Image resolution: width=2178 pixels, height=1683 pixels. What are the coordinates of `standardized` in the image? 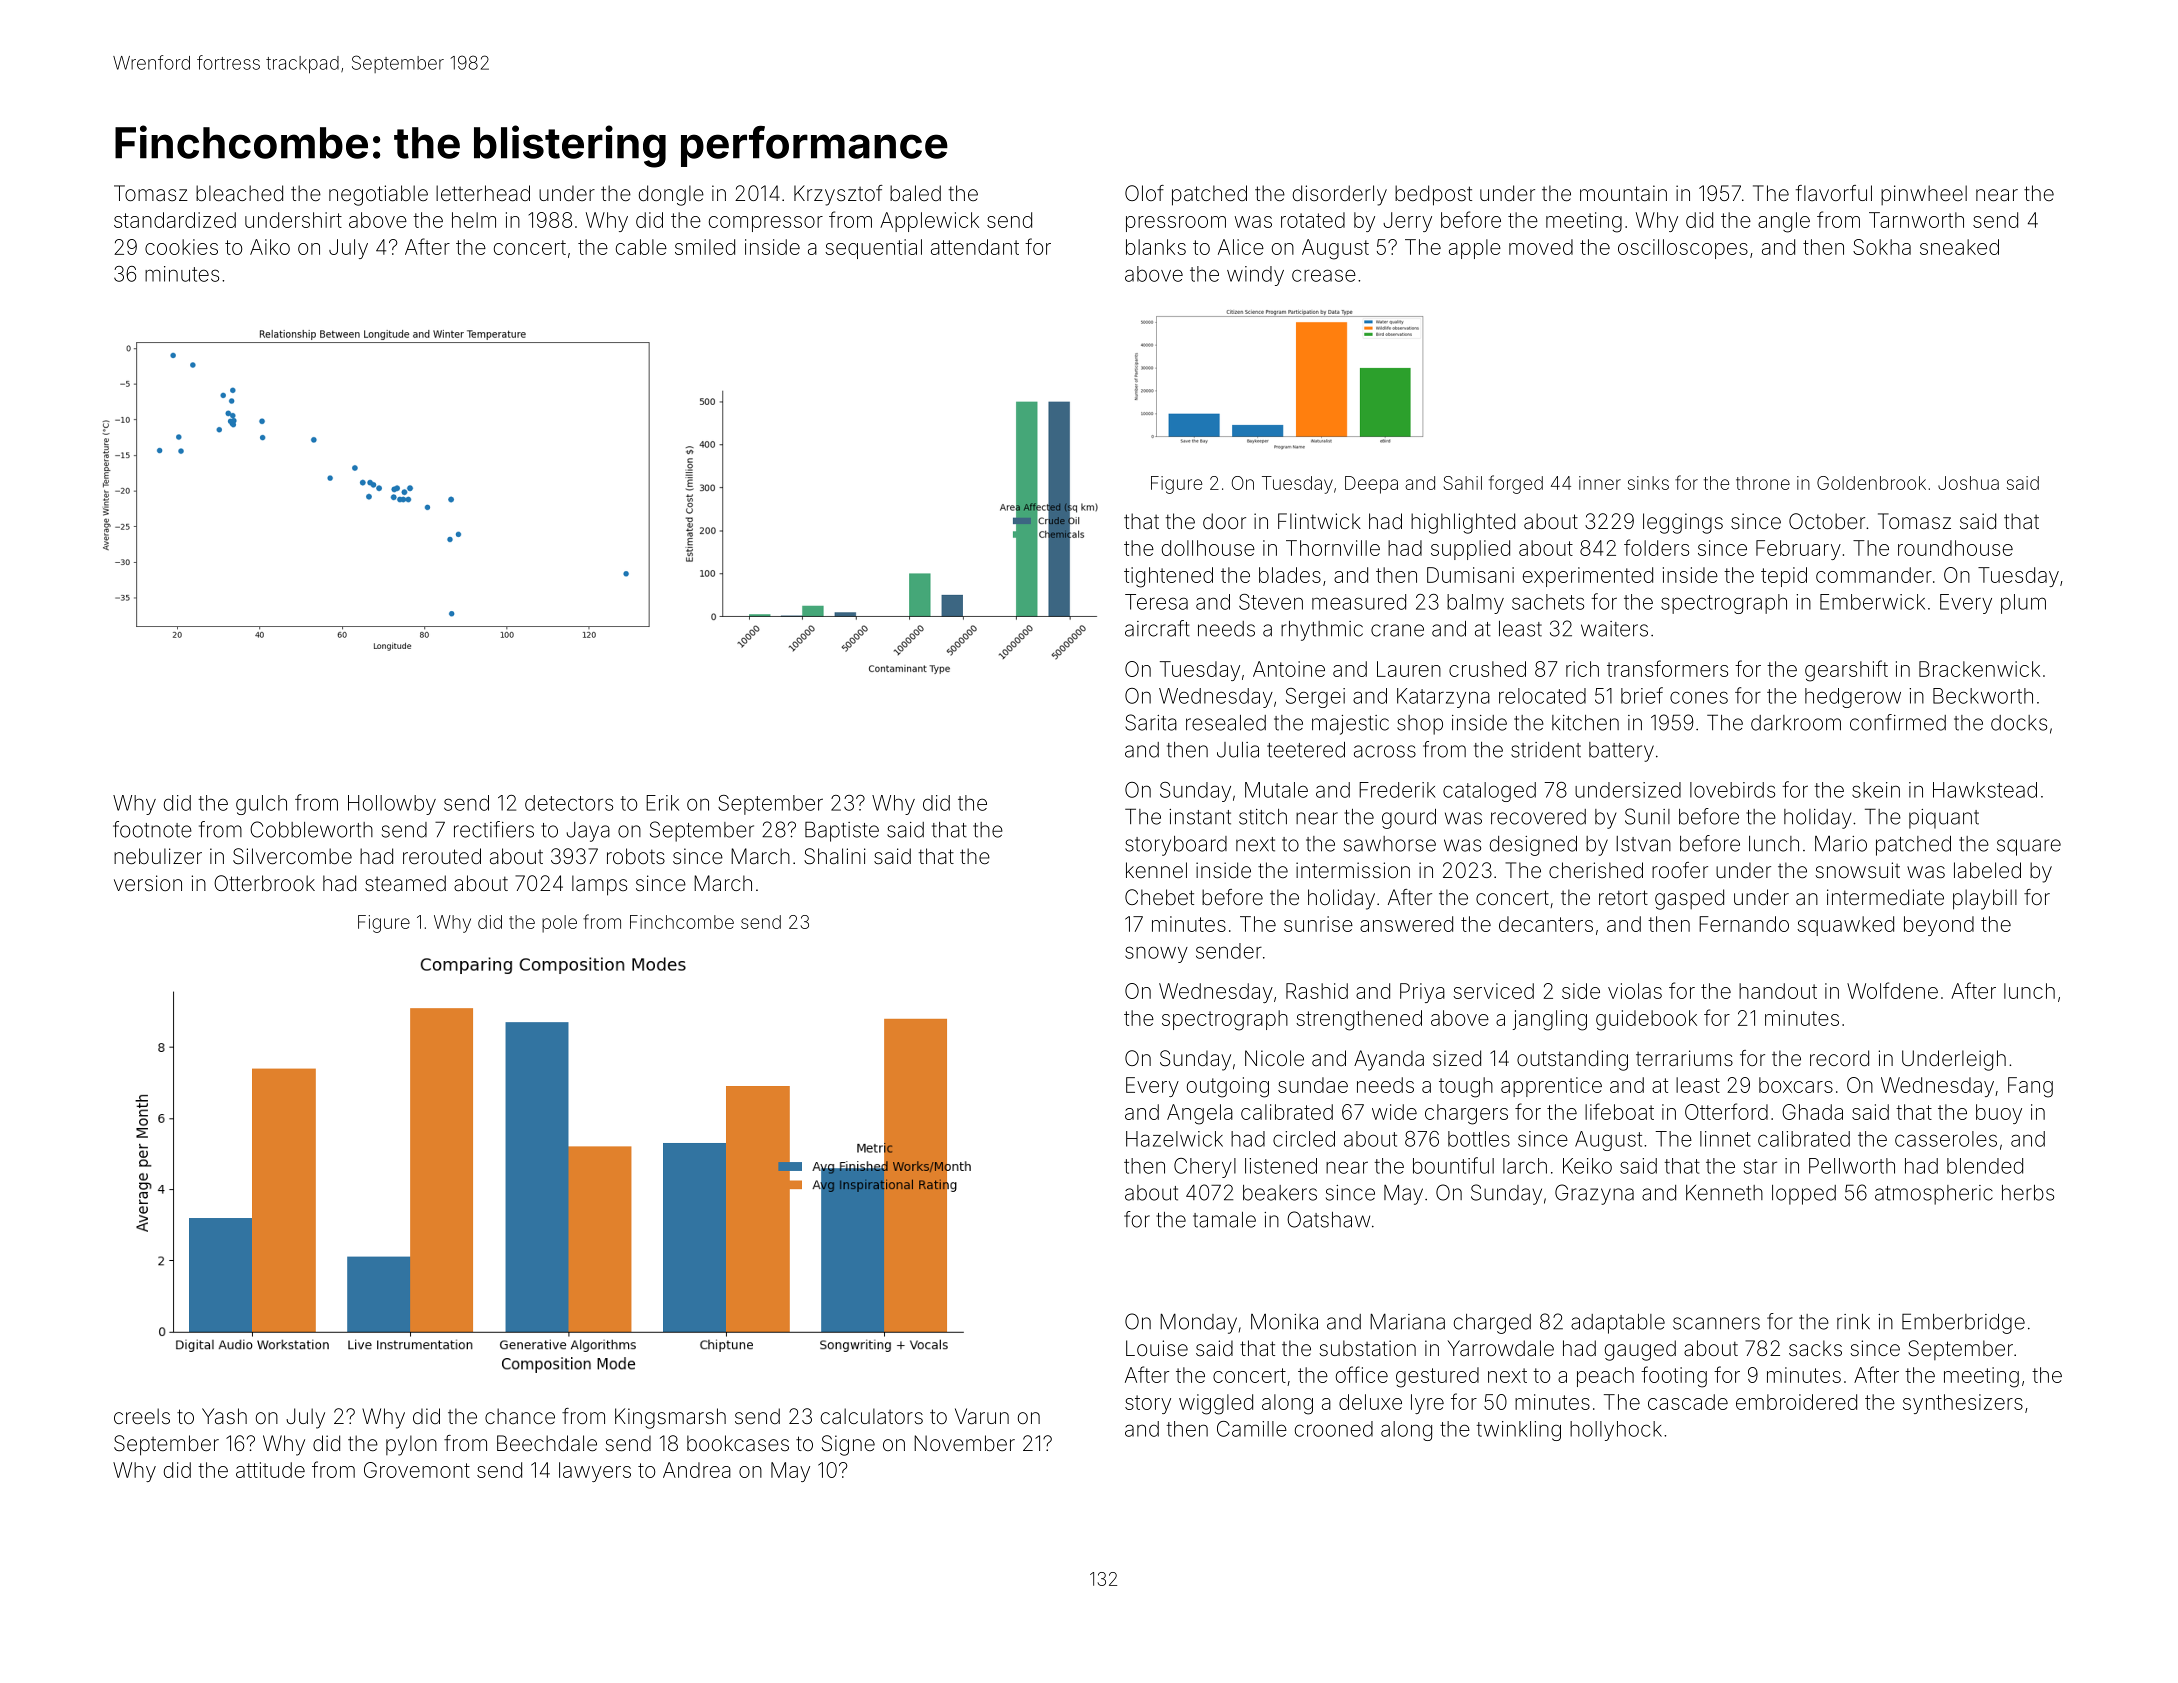 It's located at (175, 220).
